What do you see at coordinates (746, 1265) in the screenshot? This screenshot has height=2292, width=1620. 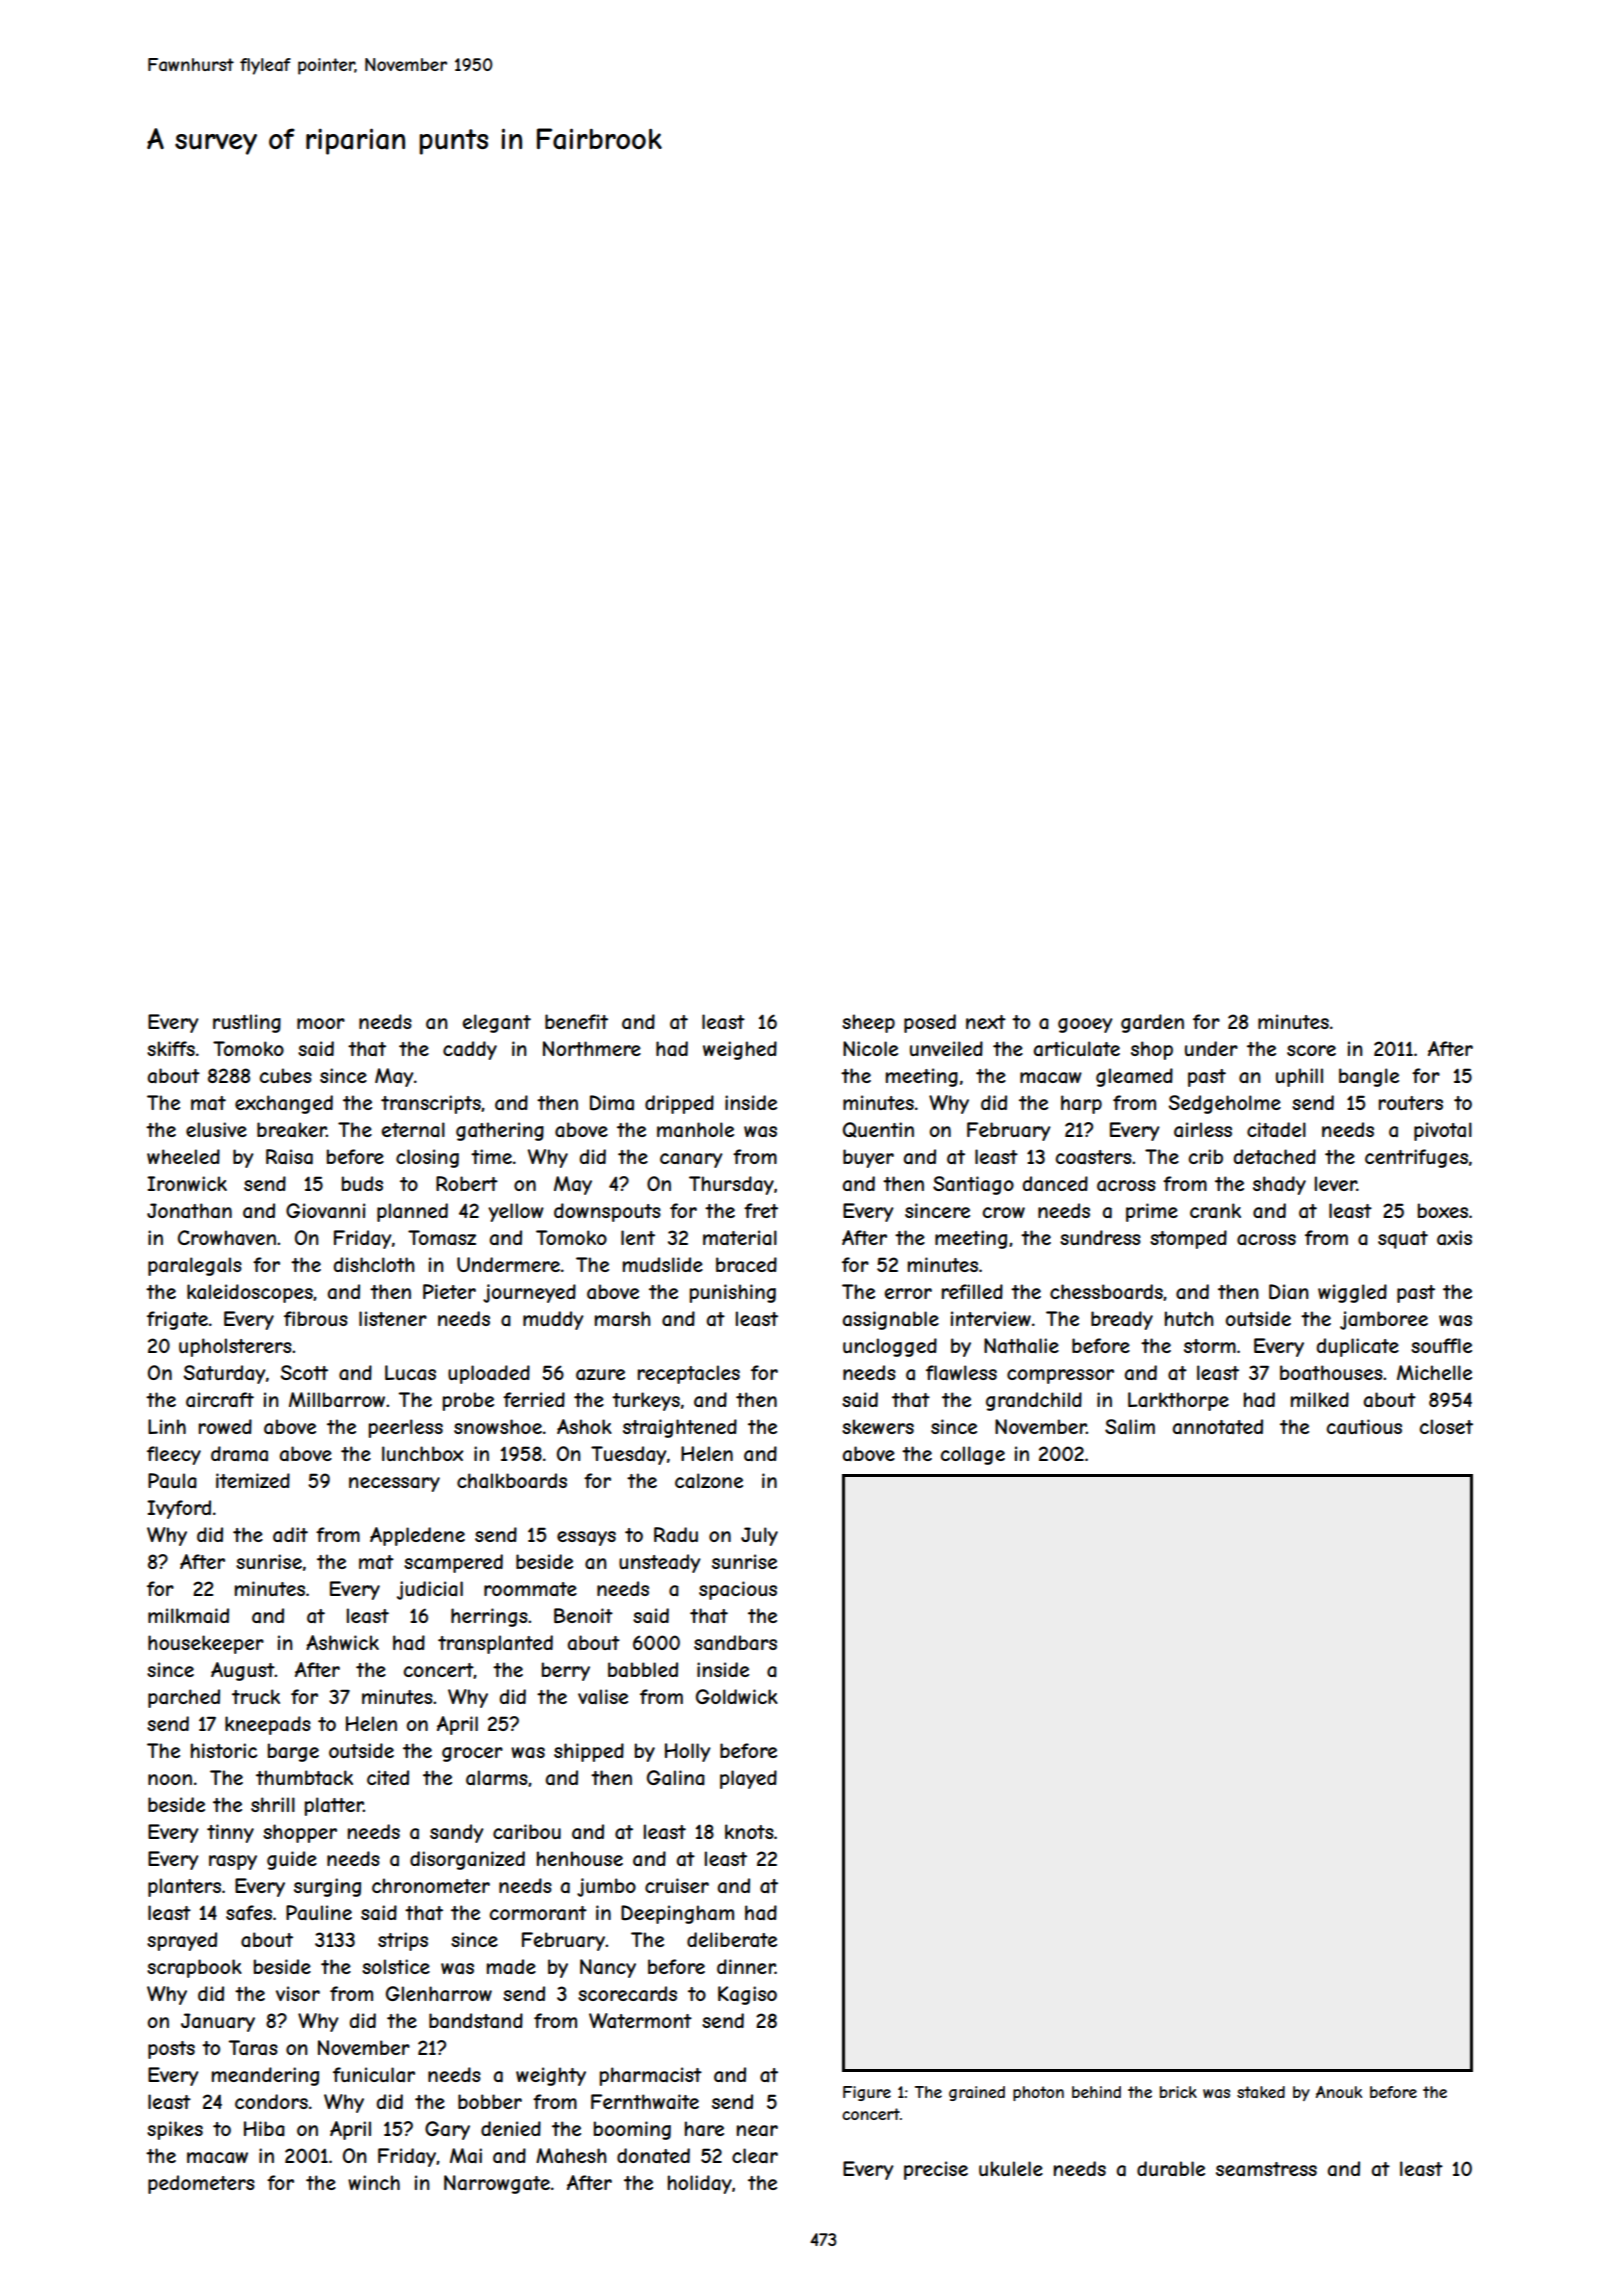 I see `braced` at bounding box center [746, 1265].
